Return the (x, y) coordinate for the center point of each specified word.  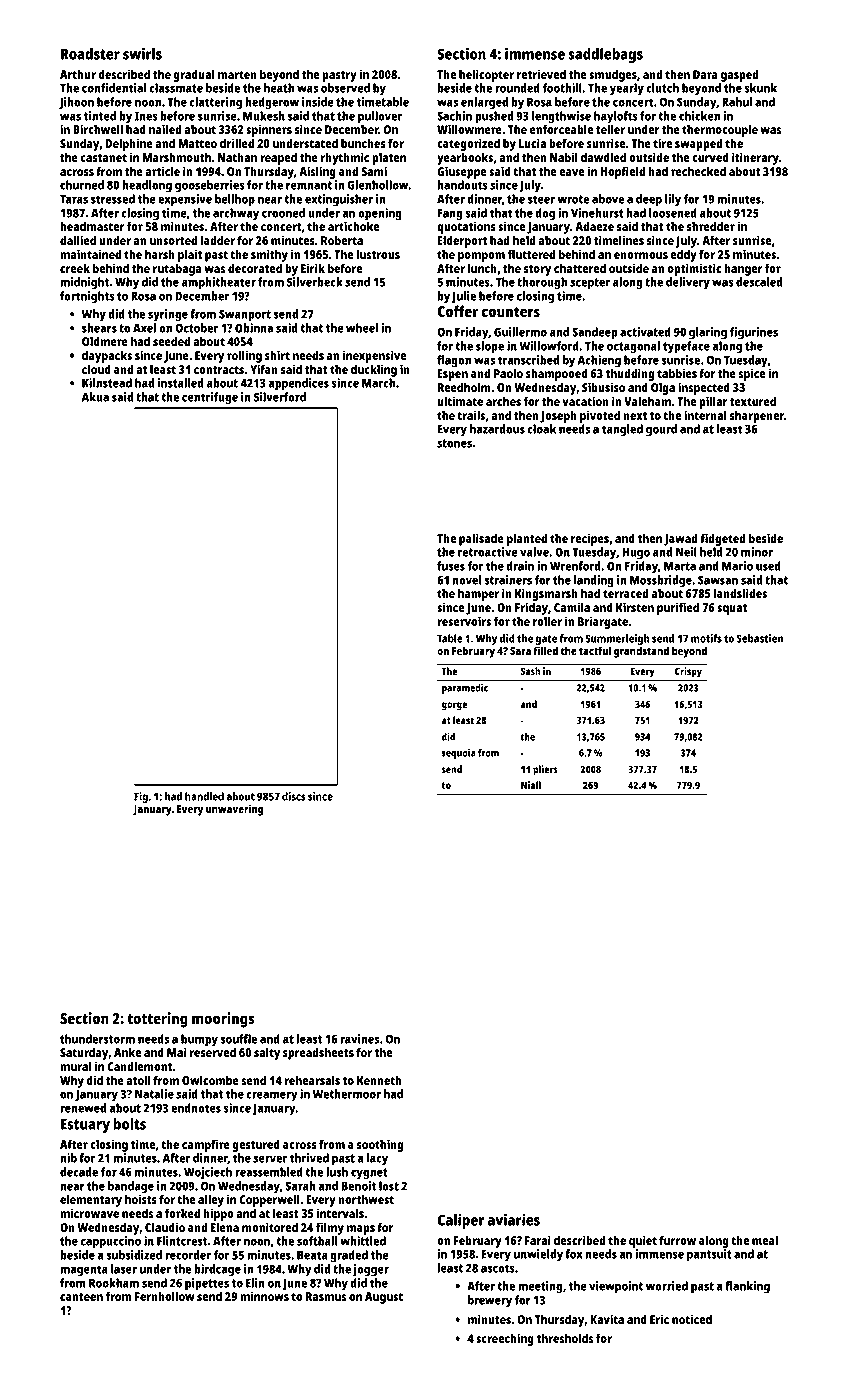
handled (204, 796)
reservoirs (464, 621)
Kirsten (635, 607)
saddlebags (605, 55)
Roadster (90, 54)
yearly (627, 89)
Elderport (462, 241)
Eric (659, 1319)
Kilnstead (107, 383)
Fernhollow (165, 1296)
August (384, 1298)
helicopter (486, 75)
